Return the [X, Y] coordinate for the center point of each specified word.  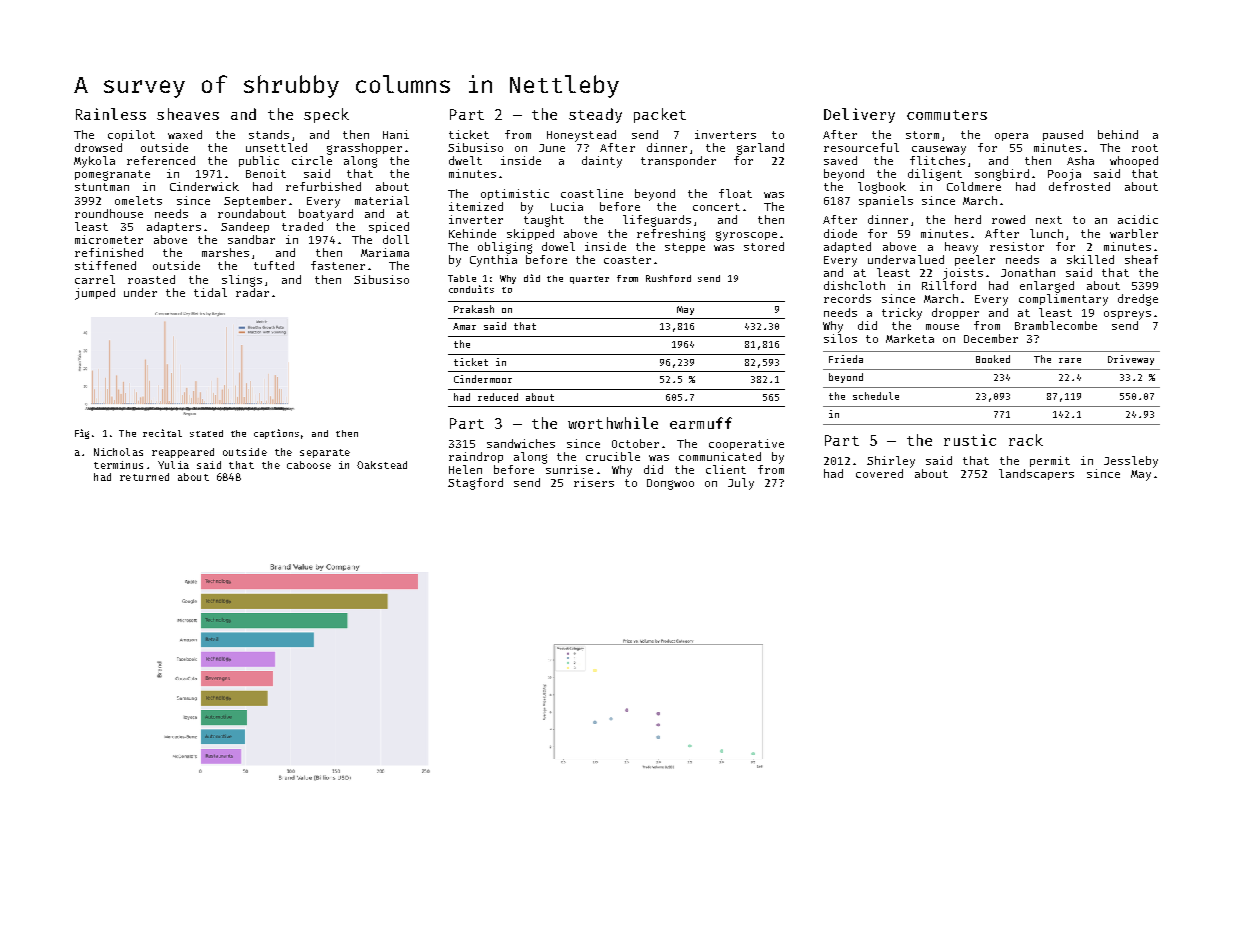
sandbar [251, 239]
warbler [1134, 233]
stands [269, 134]
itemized [476, 206]
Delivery [859, 115]
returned [144, 477]
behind [1118, 134]
